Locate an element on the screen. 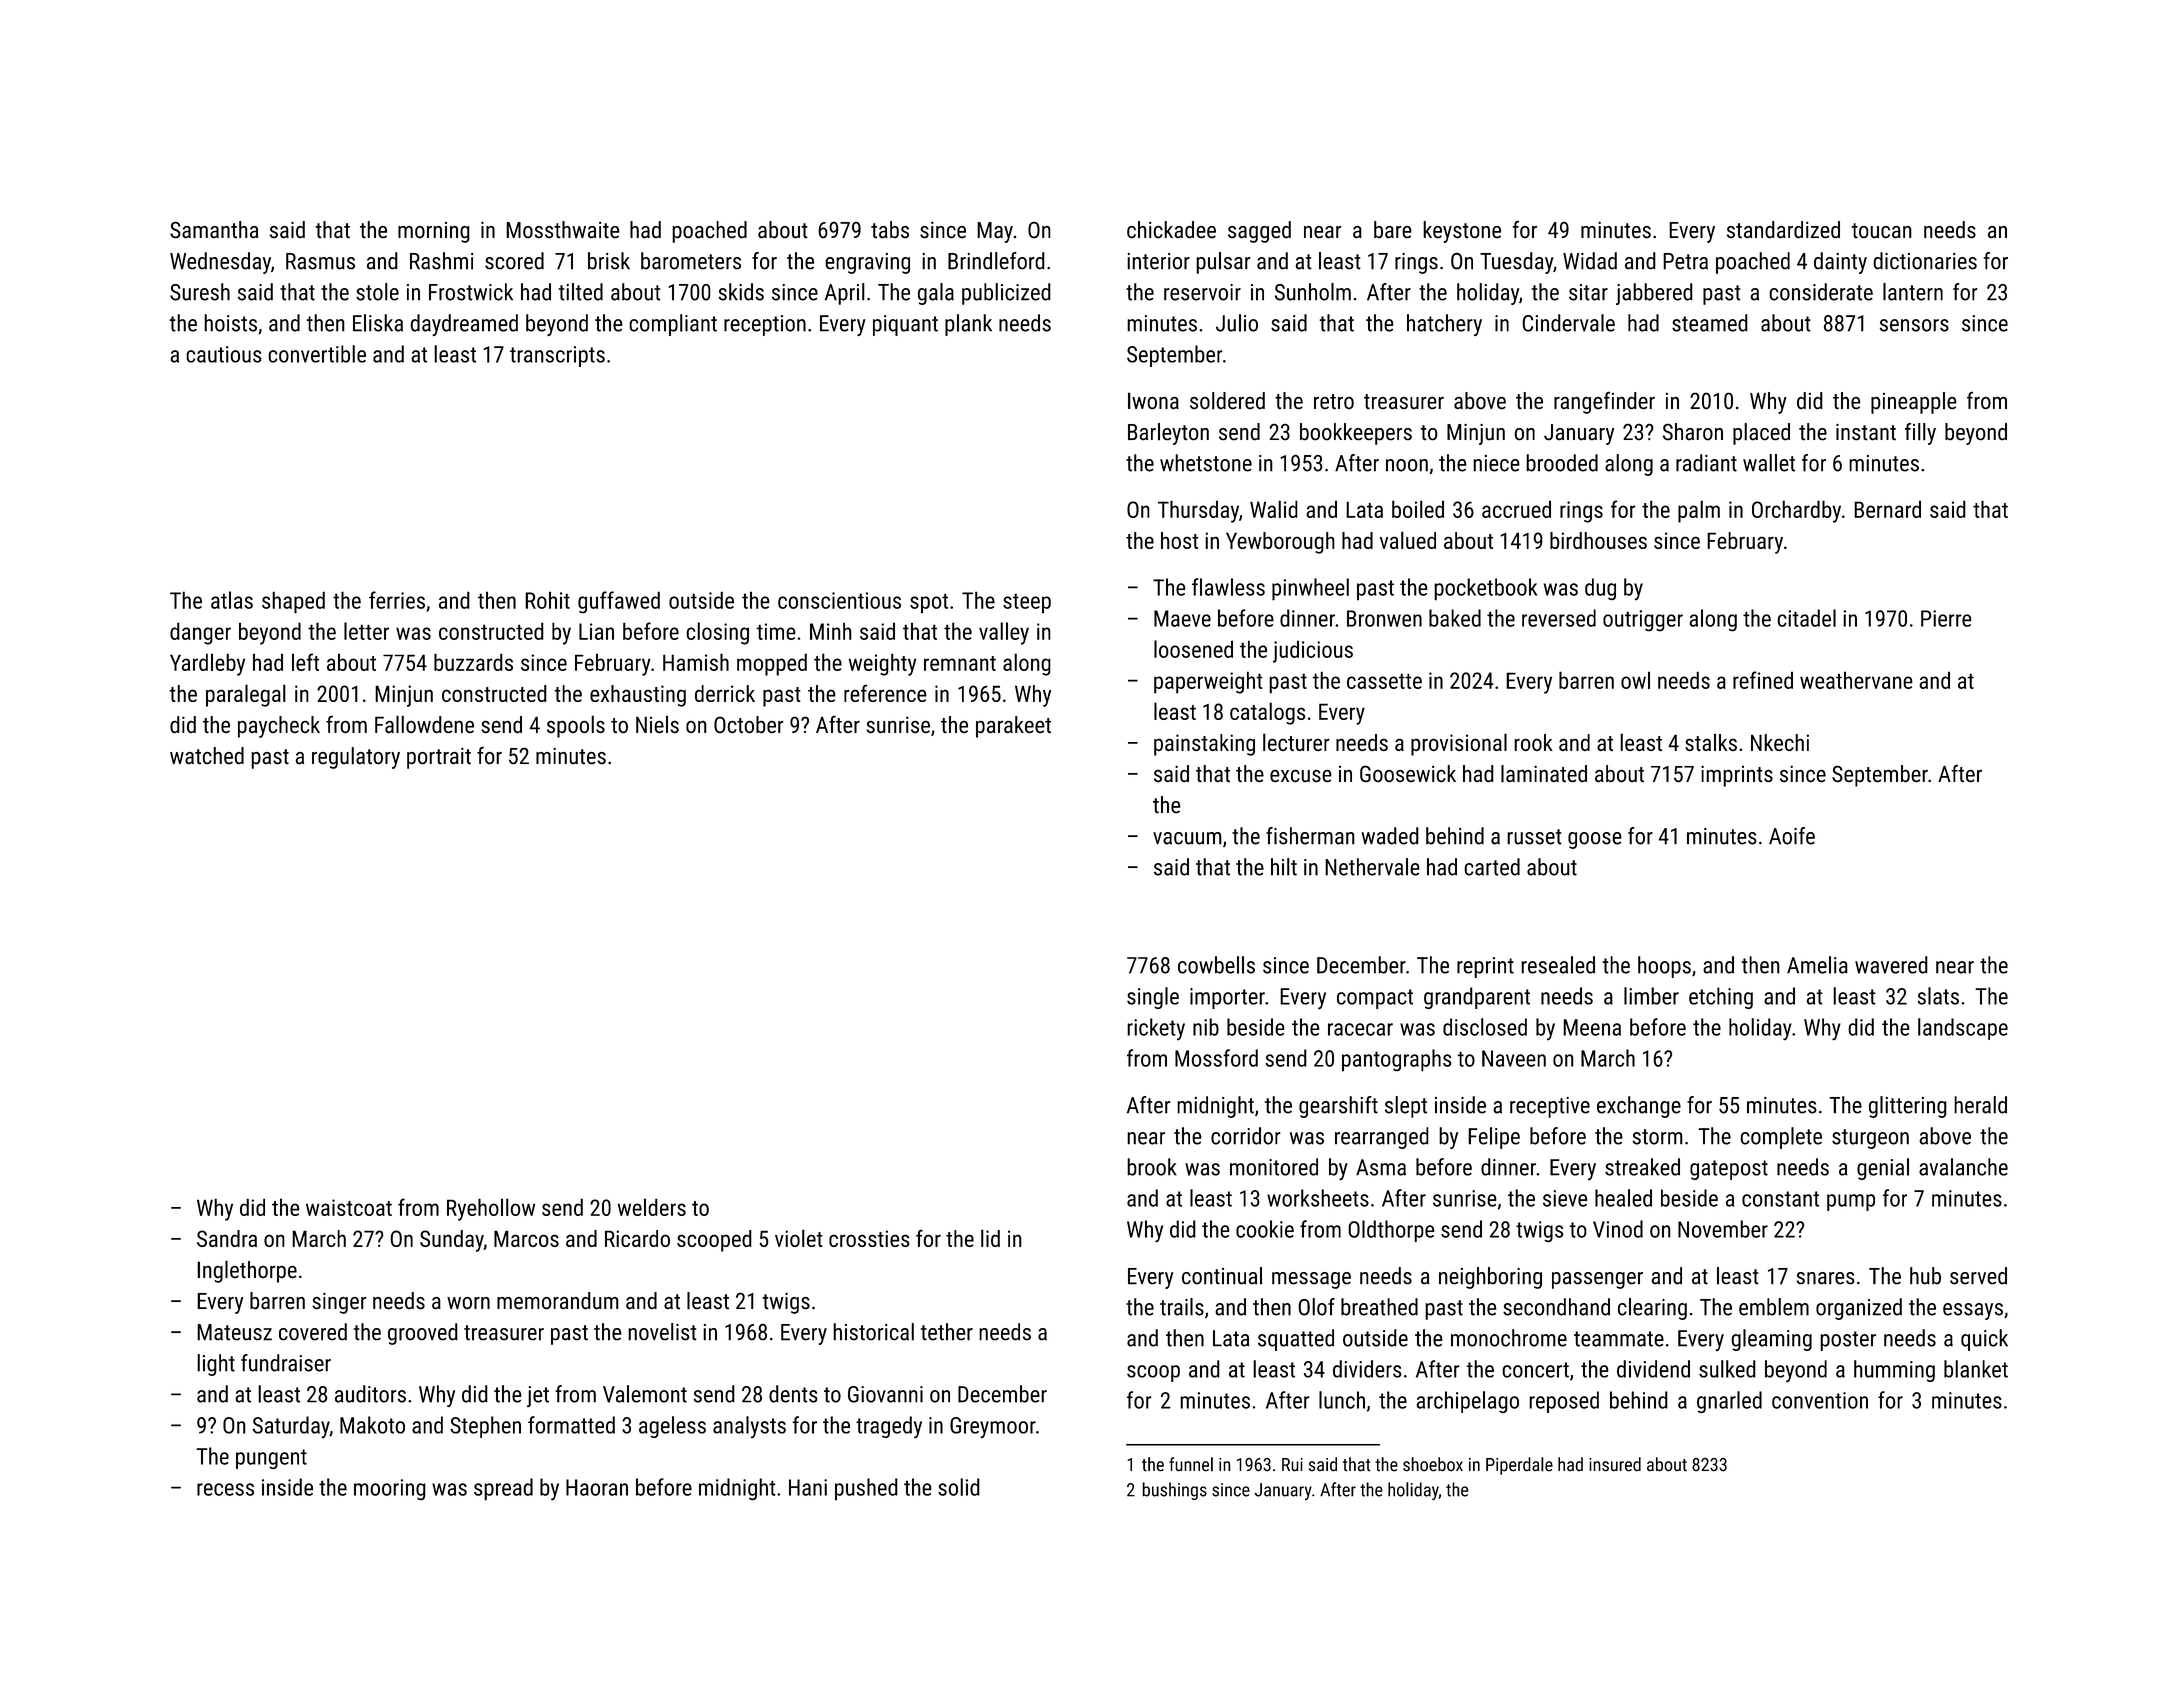 Image resolution: width=2178 pixels, height=1683 pixels. Bernard is located at coordinates (1887, 509).
